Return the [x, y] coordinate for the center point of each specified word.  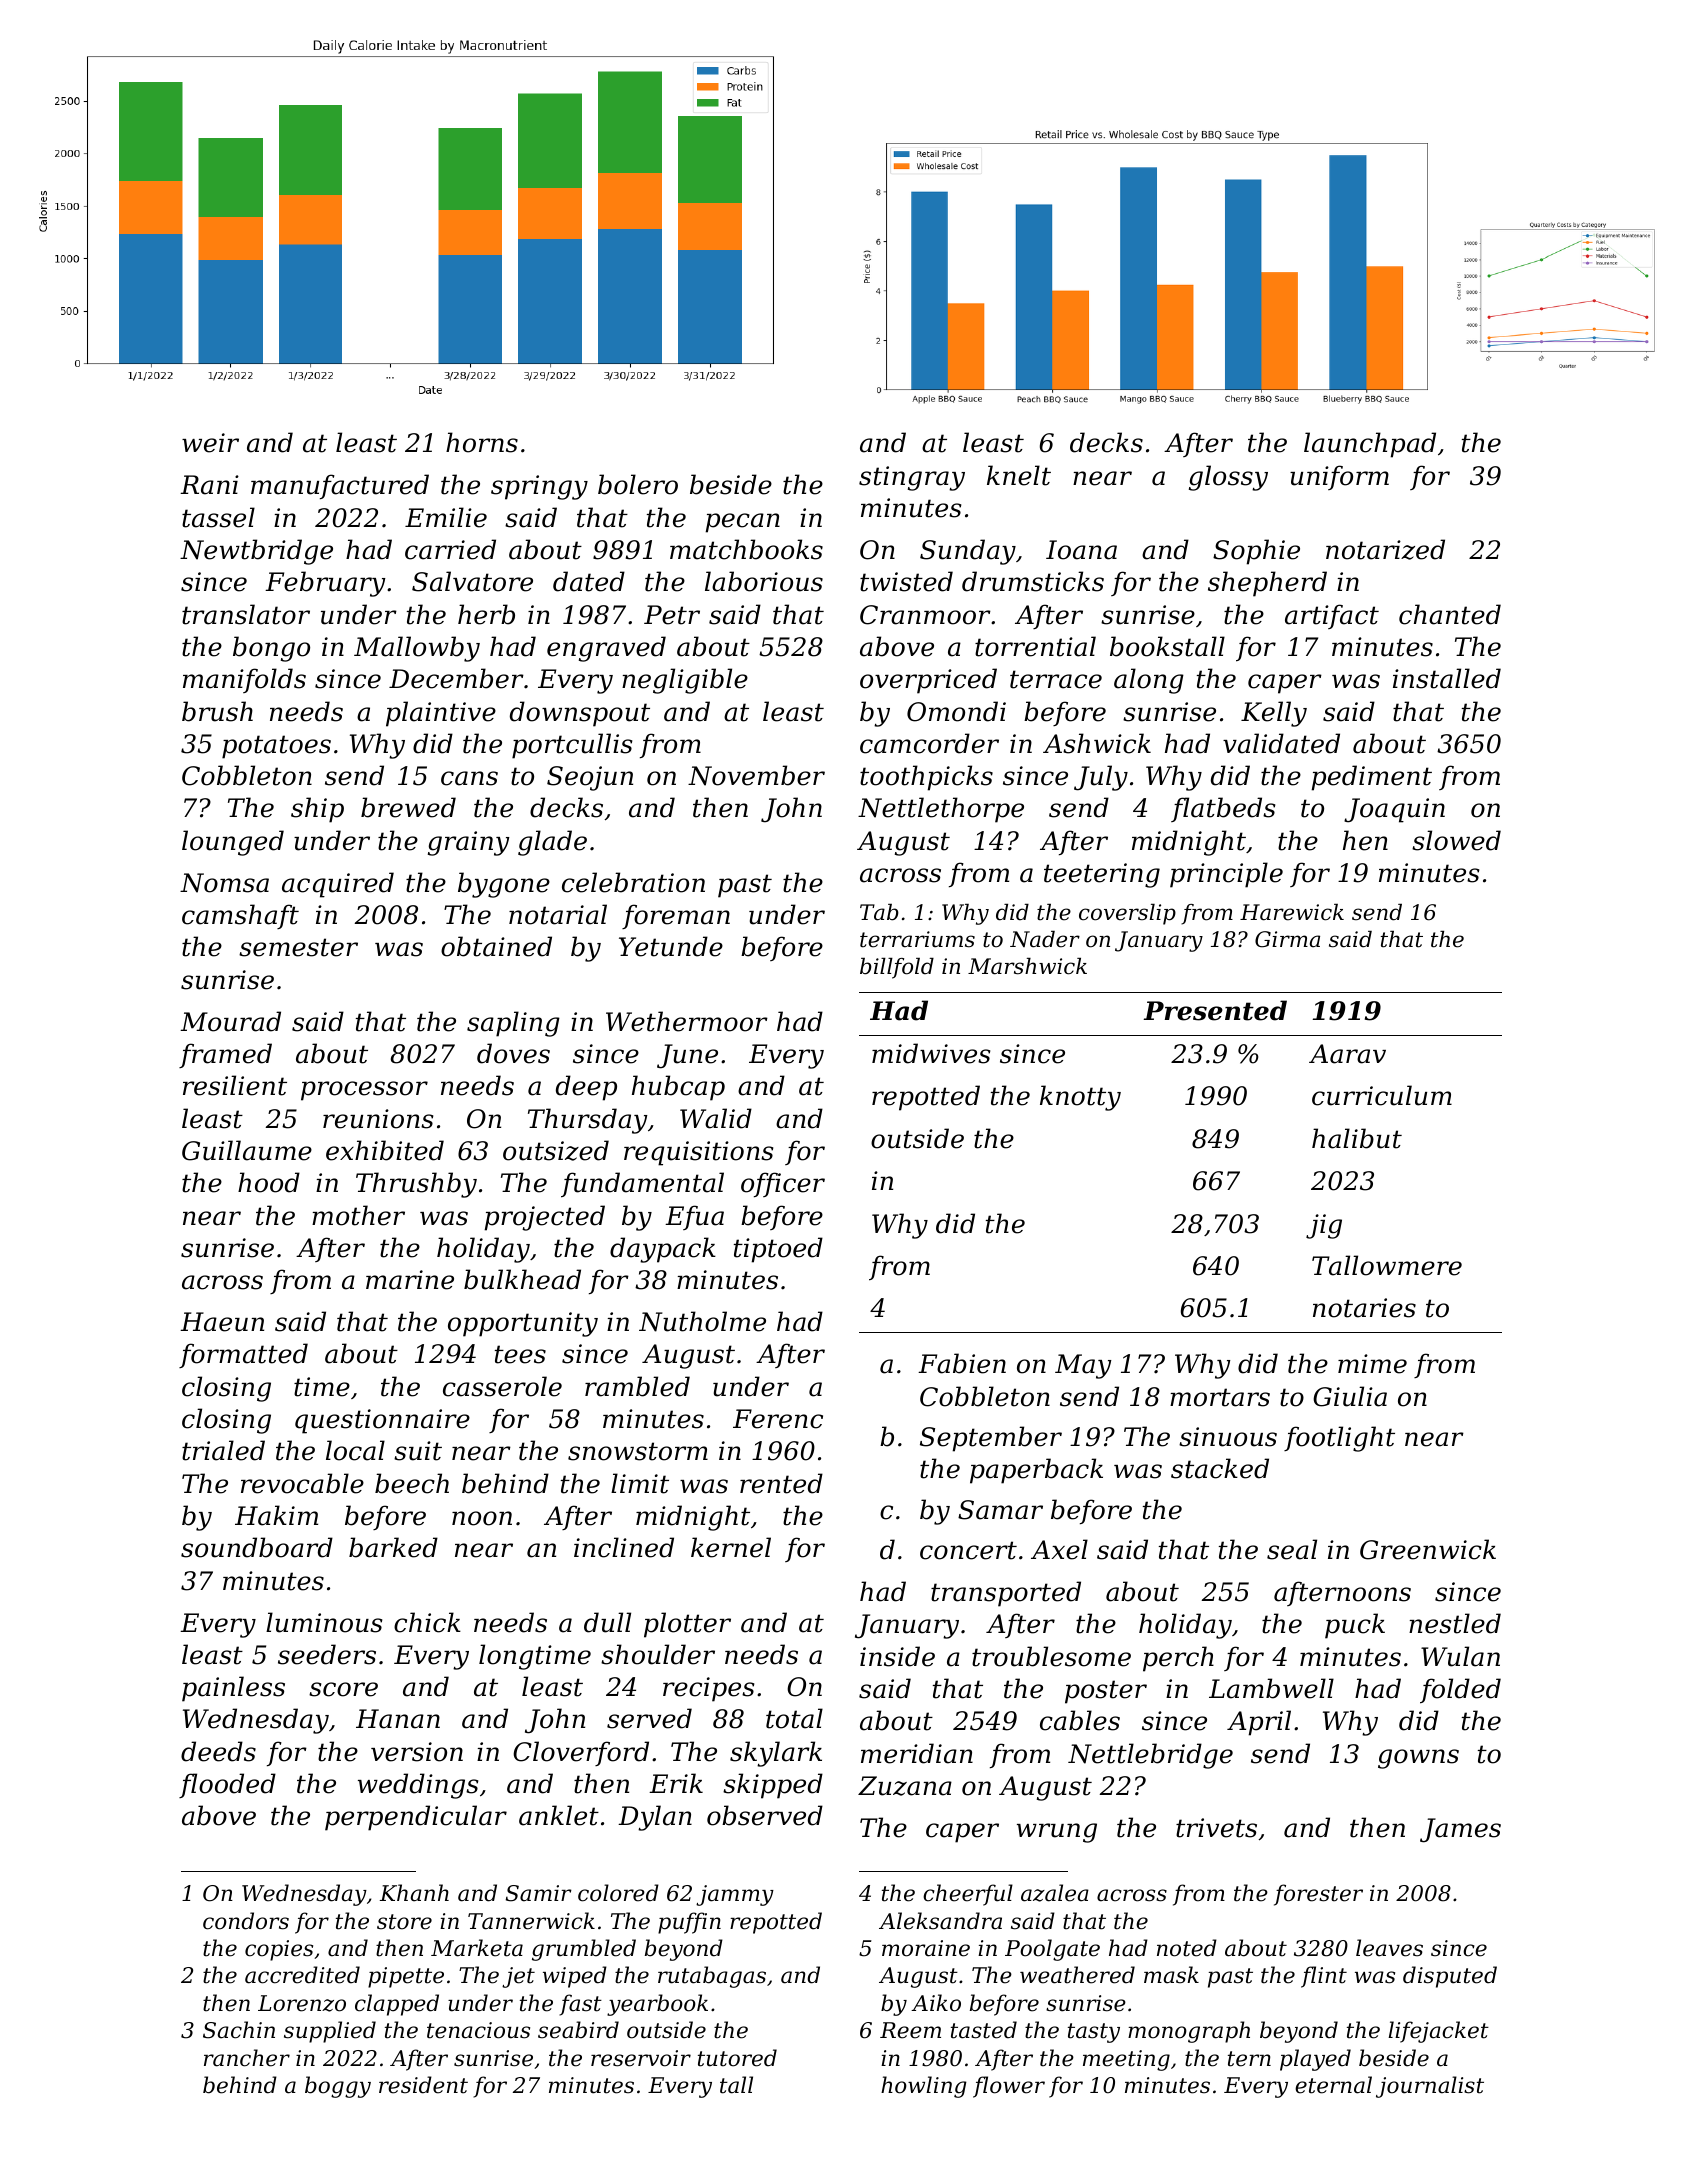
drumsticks [1033, 581]
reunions [378, 1119]
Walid [716, 1118]
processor [364, 1091]
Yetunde [671, 946]
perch [1178, 1659]
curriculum [1382, 1095]
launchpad [1370, 445]
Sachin [239, 2030]
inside [897, 1656]
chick [427, 1622]
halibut [1357, 1138]
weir [210, 443]
